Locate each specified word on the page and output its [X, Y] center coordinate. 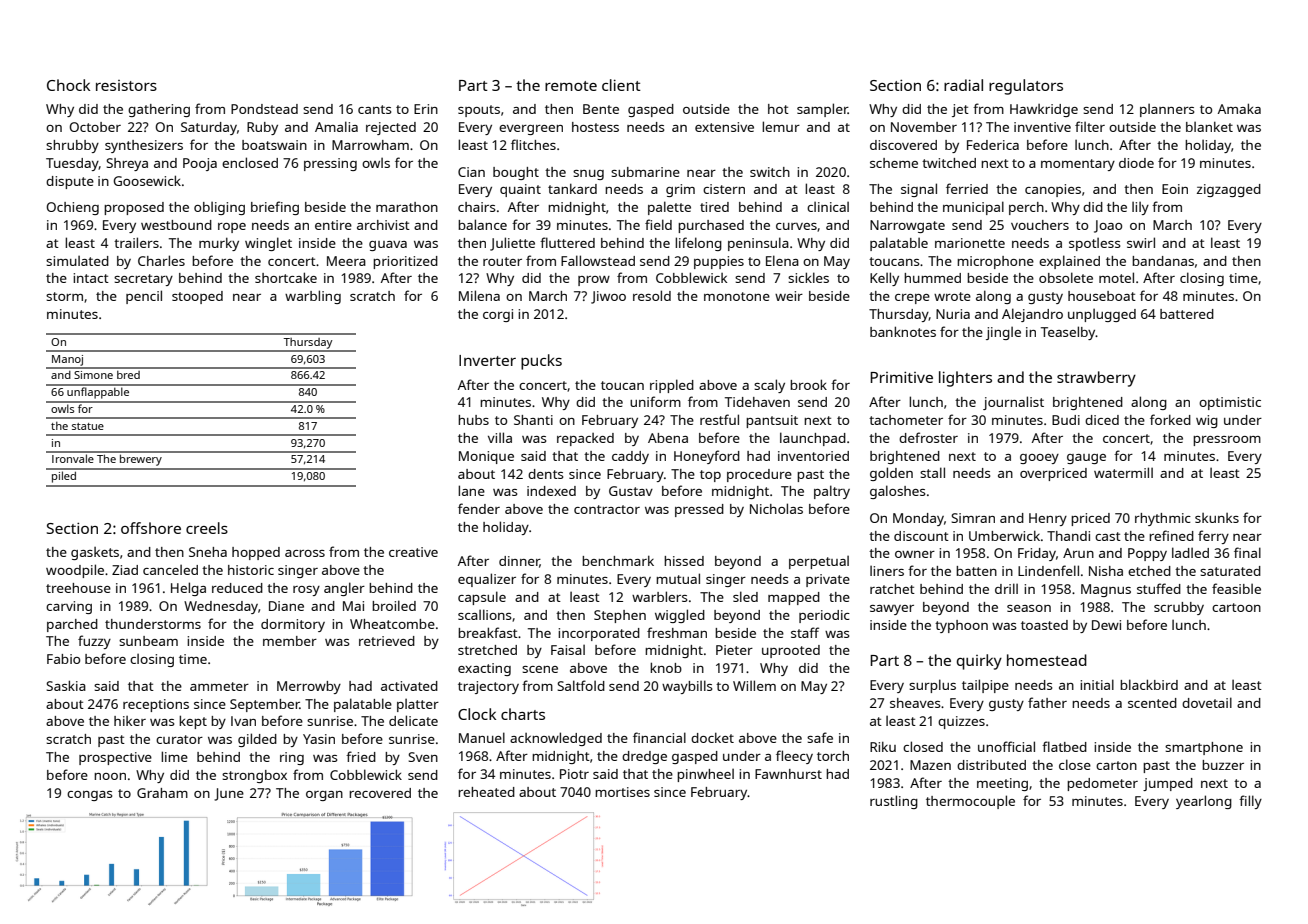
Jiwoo [608, 297]
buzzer [1223, 765]
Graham [162, 793]
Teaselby [1068, 333]
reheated [486, 792]
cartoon [1236, 607]
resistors [126, 85]
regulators [1026, 87]
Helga [188, 589]
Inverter [487, 360]
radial [963, 85]
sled [745, 596]
